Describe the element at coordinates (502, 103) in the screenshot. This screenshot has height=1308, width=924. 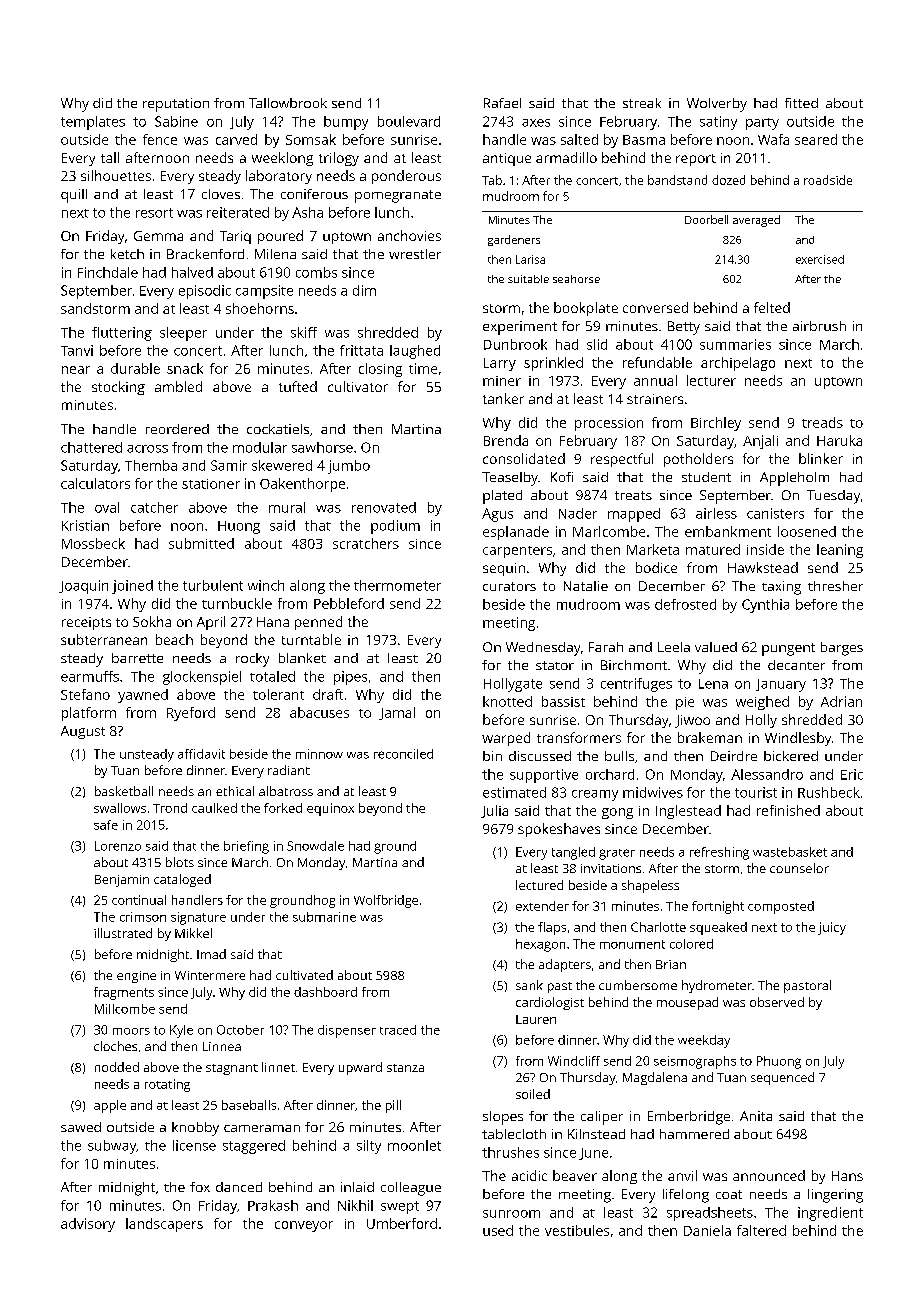
I see `Rafael` at that location.
